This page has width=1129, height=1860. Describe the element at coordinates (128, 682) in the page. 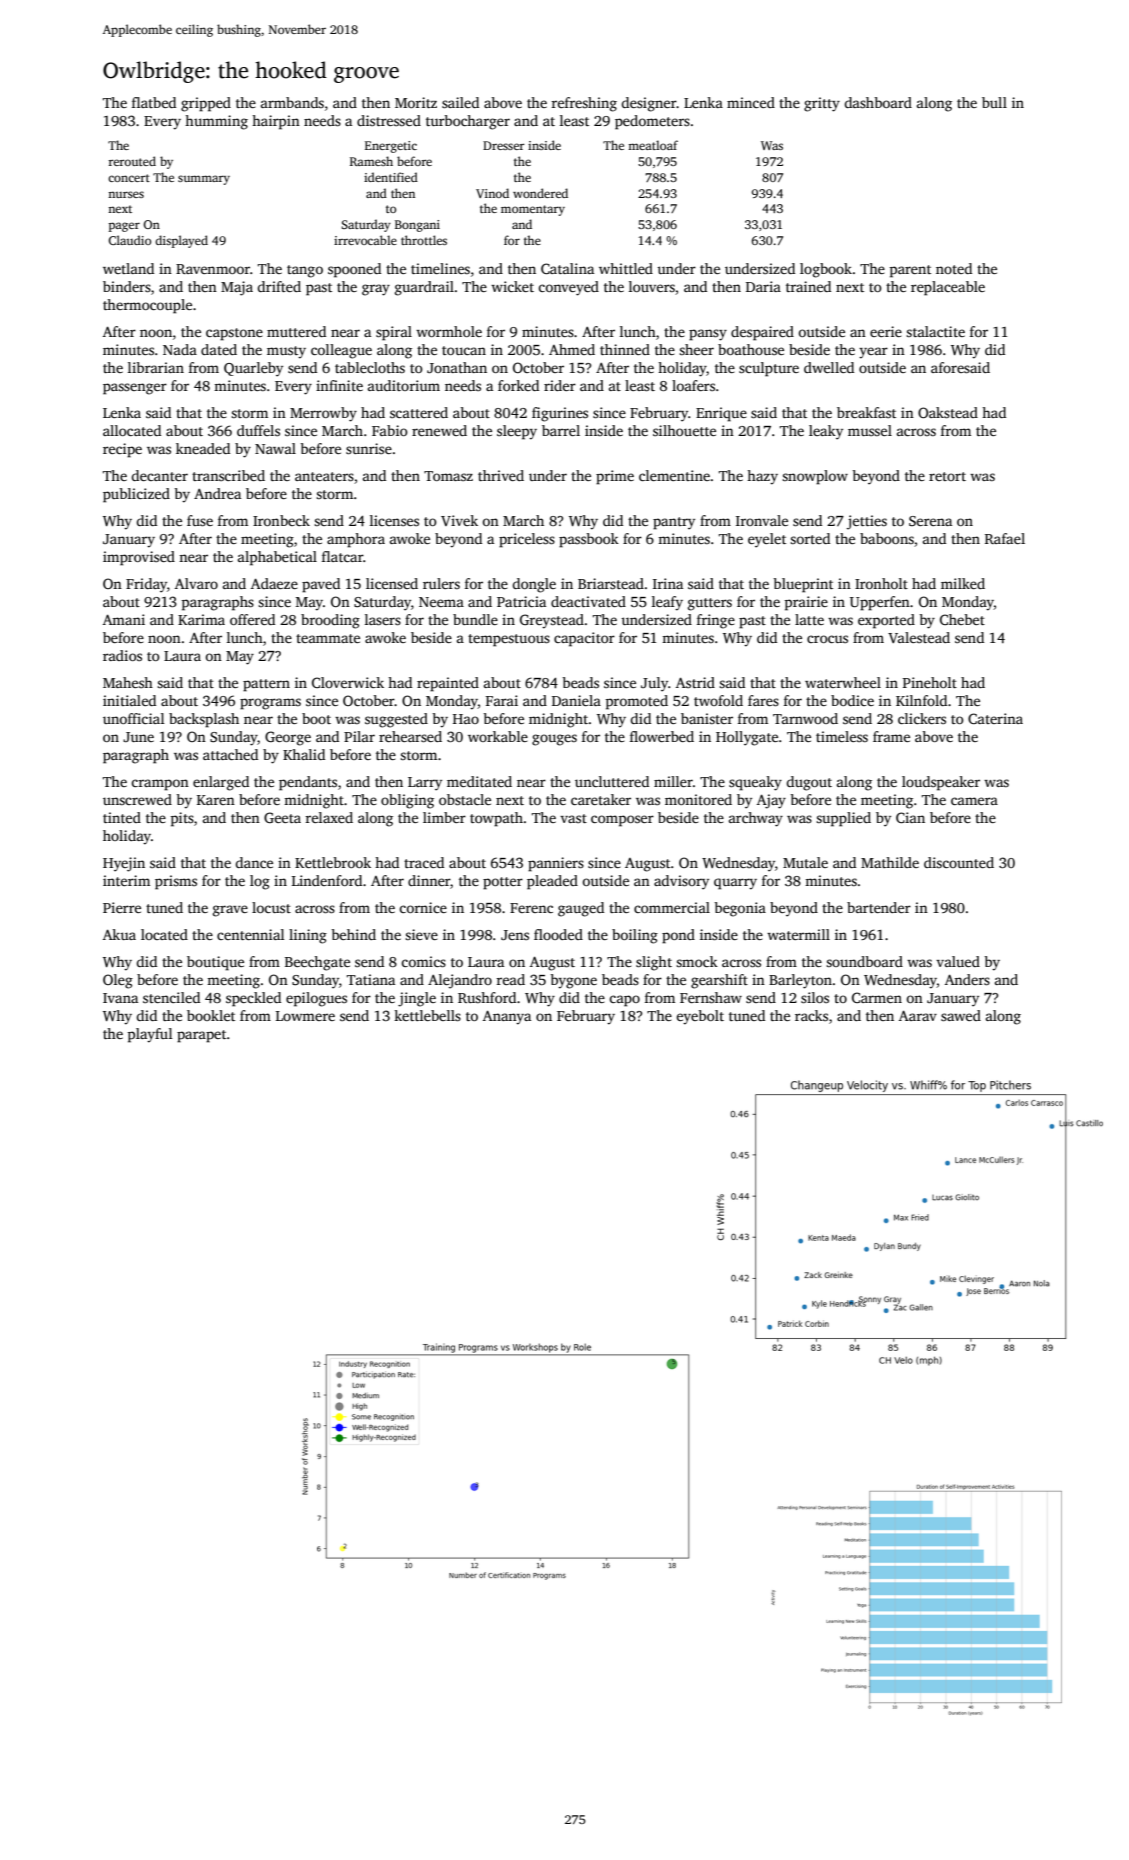

I see `Mahesh` at that location.
